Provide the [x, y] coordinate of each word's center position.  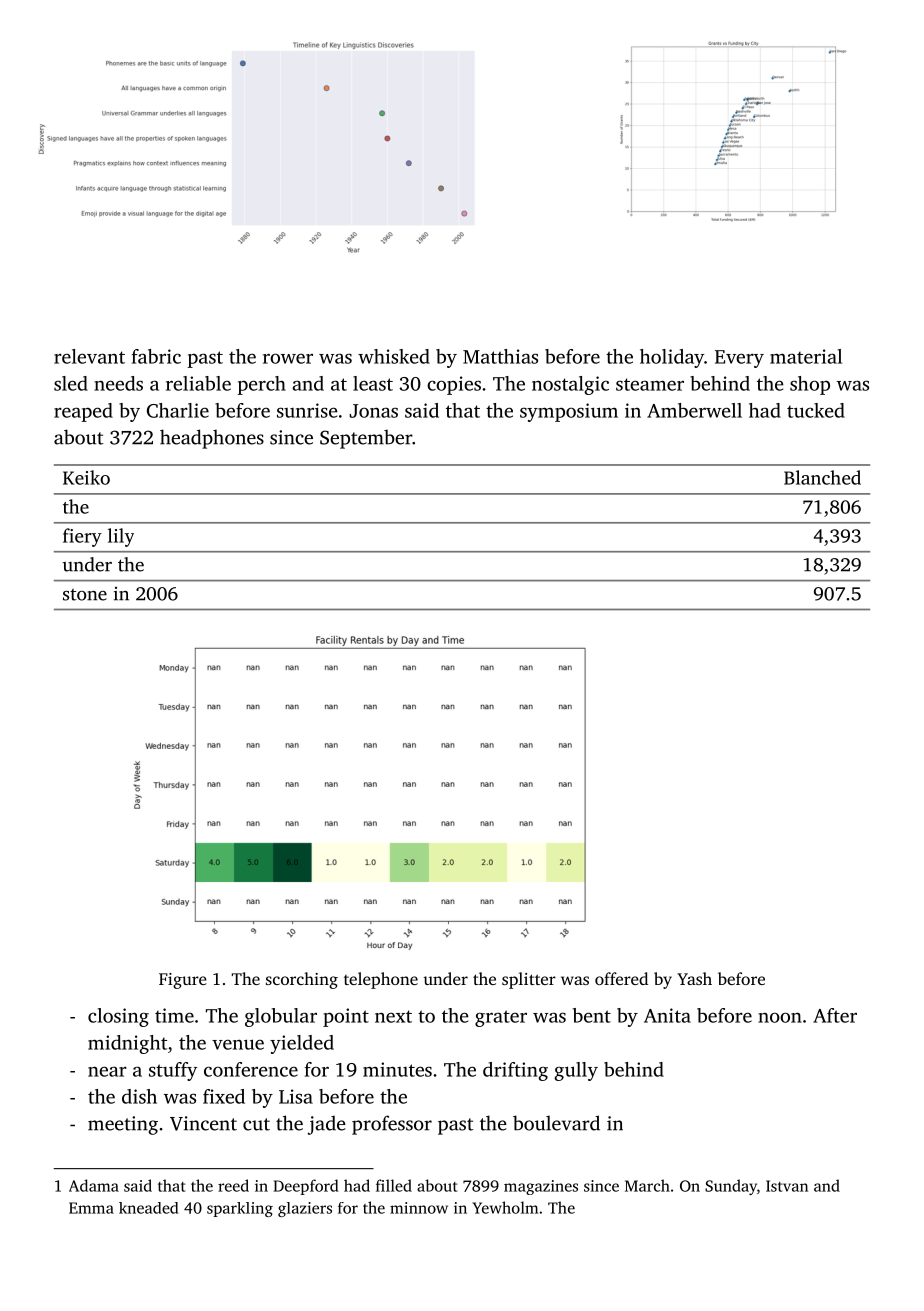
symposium [569, 412]
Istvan [787, 1186]
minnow [419, 1208]
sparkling [240, 1209]
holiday [672, 358]
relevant [89, 356]
